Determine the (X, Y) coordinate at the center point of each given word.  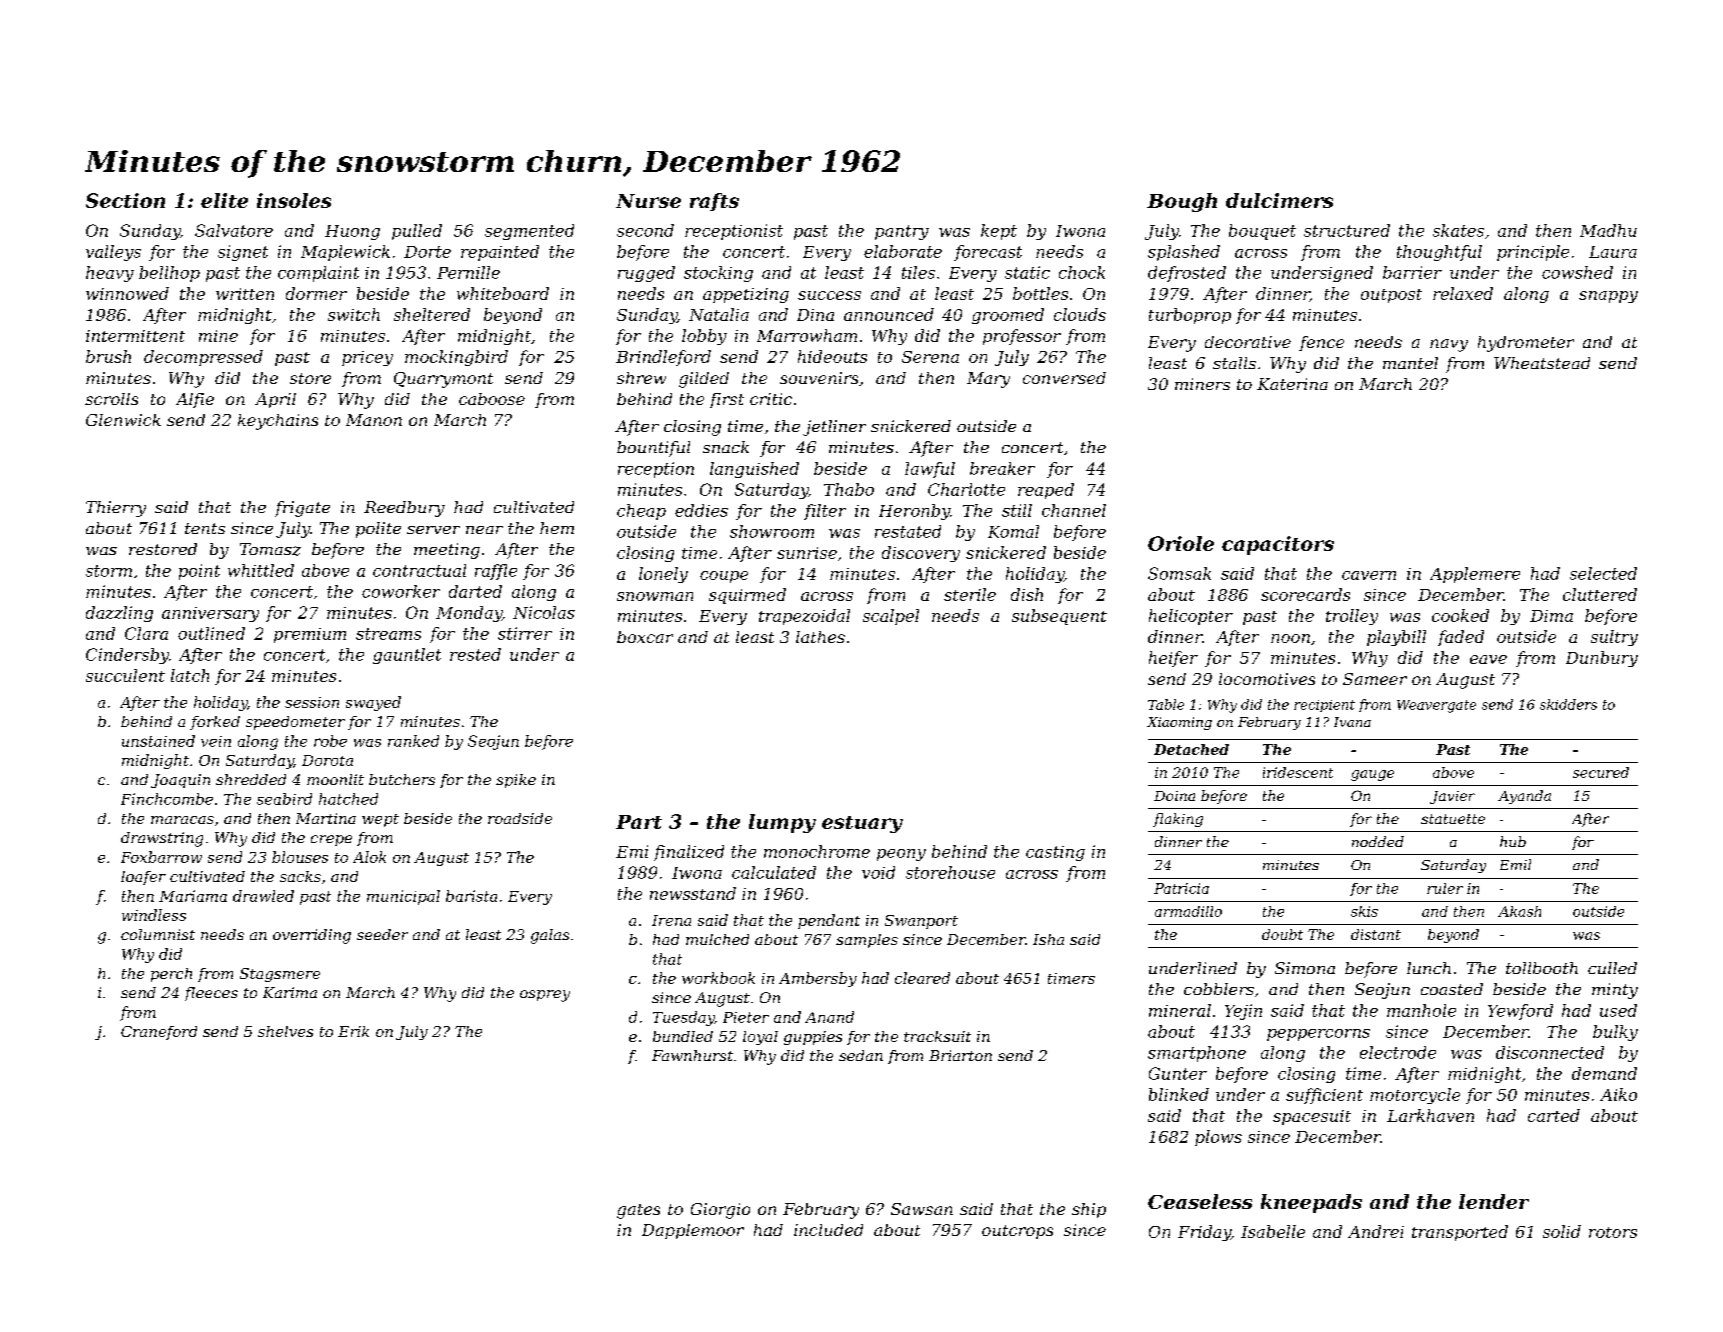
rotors (1613, 1232)
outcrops (1017, 1232)
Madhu (1608, 230)
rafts (714, 202)
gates (638, 1211)
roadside (520, 818)
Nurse (648, 201)
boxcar (645, 637)
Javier (1452, 797)
